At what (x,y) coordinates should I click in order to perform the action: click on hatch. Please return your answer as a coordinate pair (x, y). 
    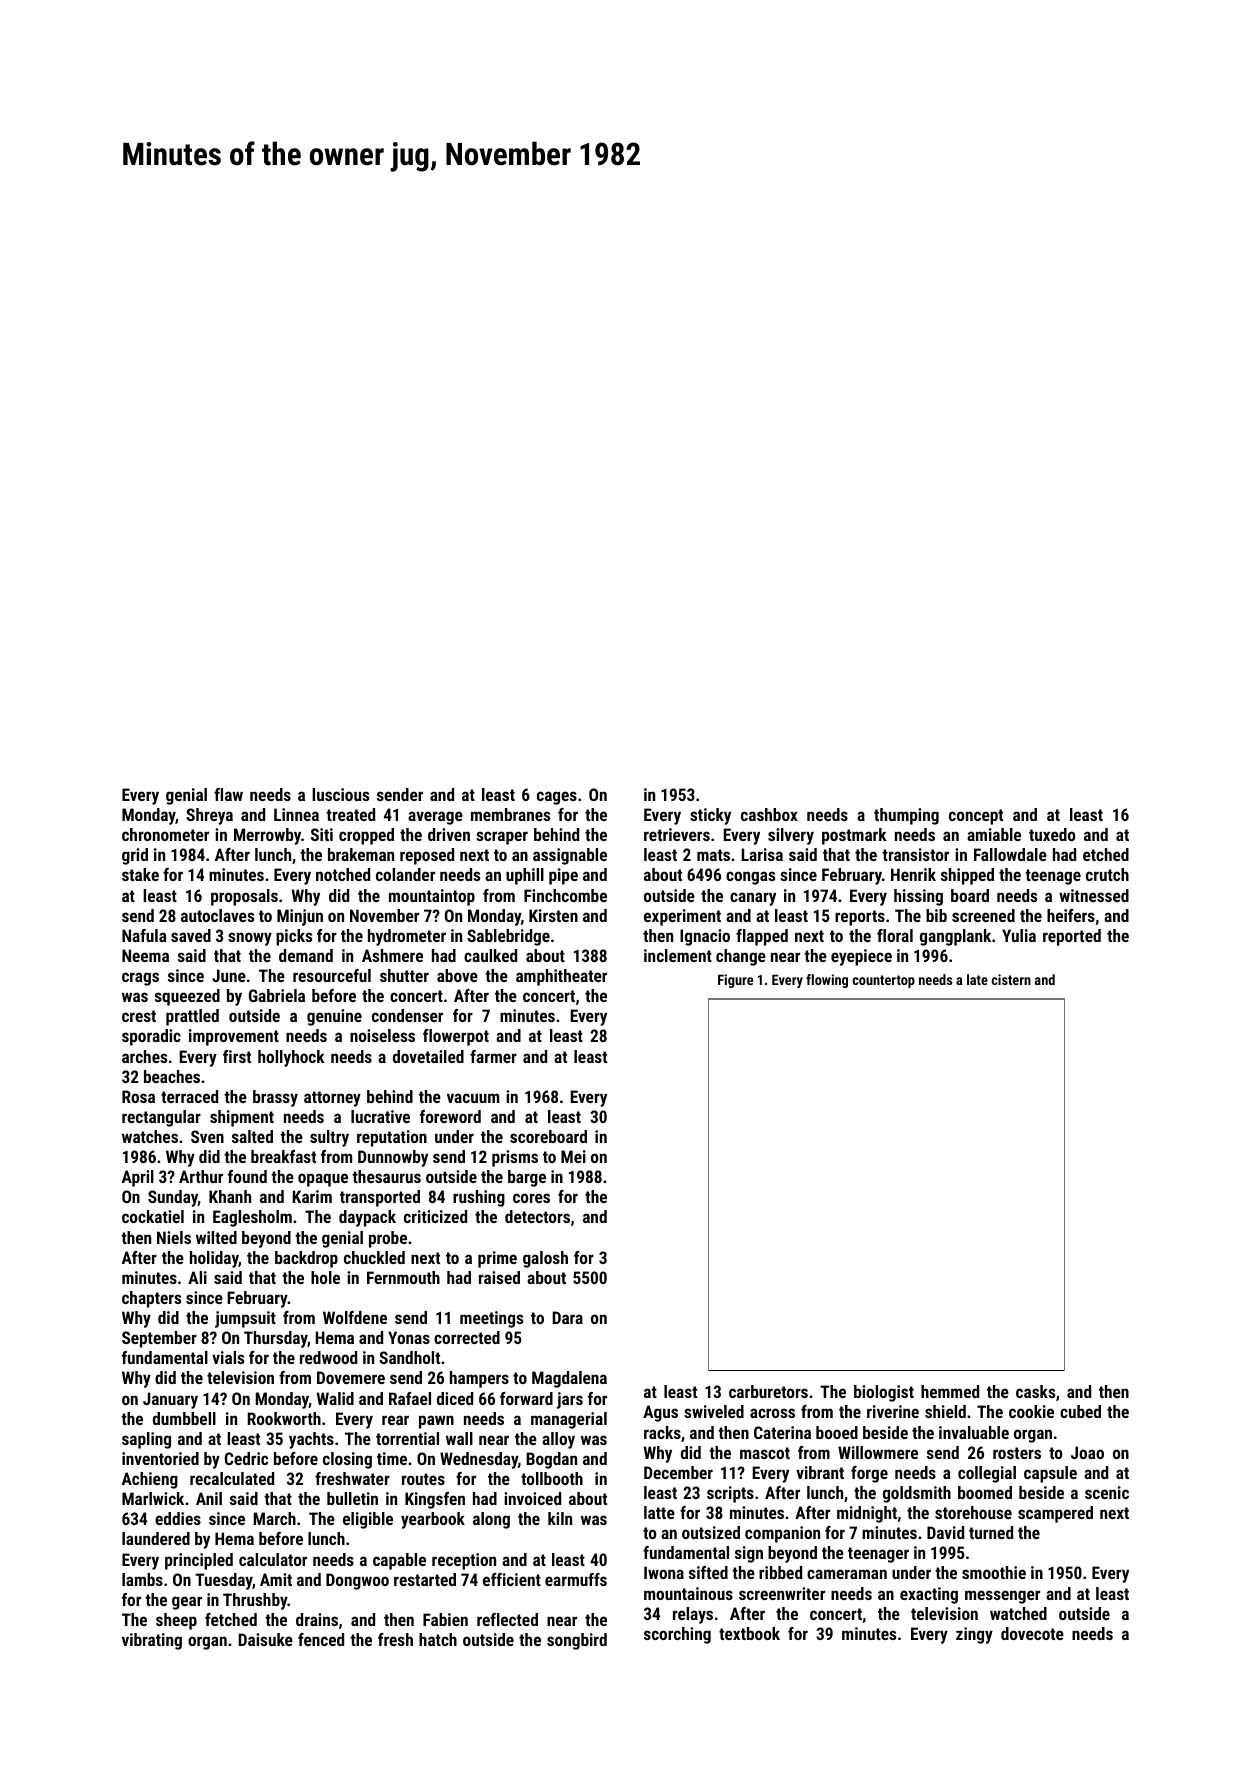
    Looking at the image, I should click on (438, 1639).
